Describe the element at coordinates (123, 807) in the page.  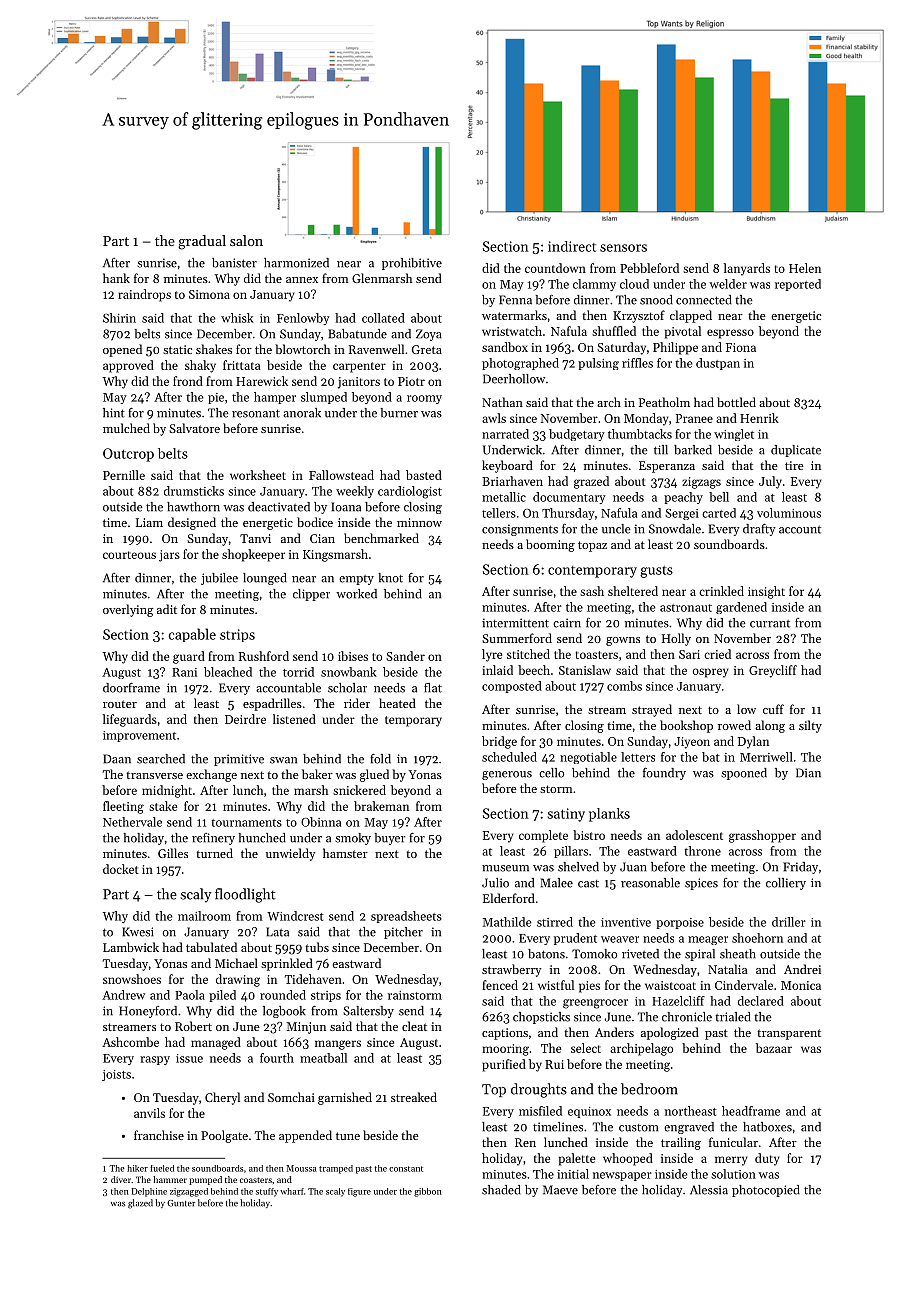
I see `fleeting` at that location.
